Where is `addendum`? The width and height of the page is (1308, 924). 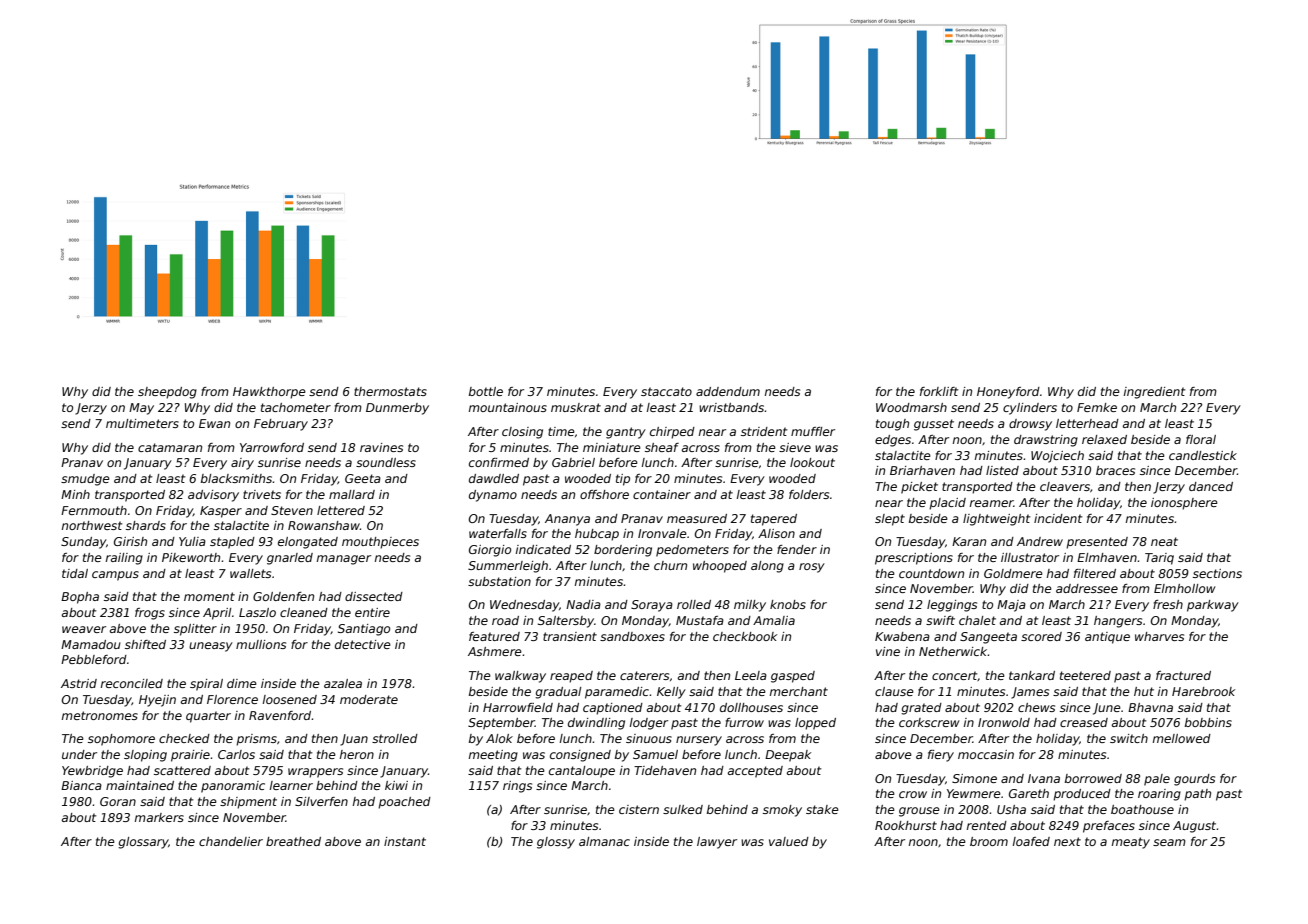 addendum is located at coordinates (728, 391).
